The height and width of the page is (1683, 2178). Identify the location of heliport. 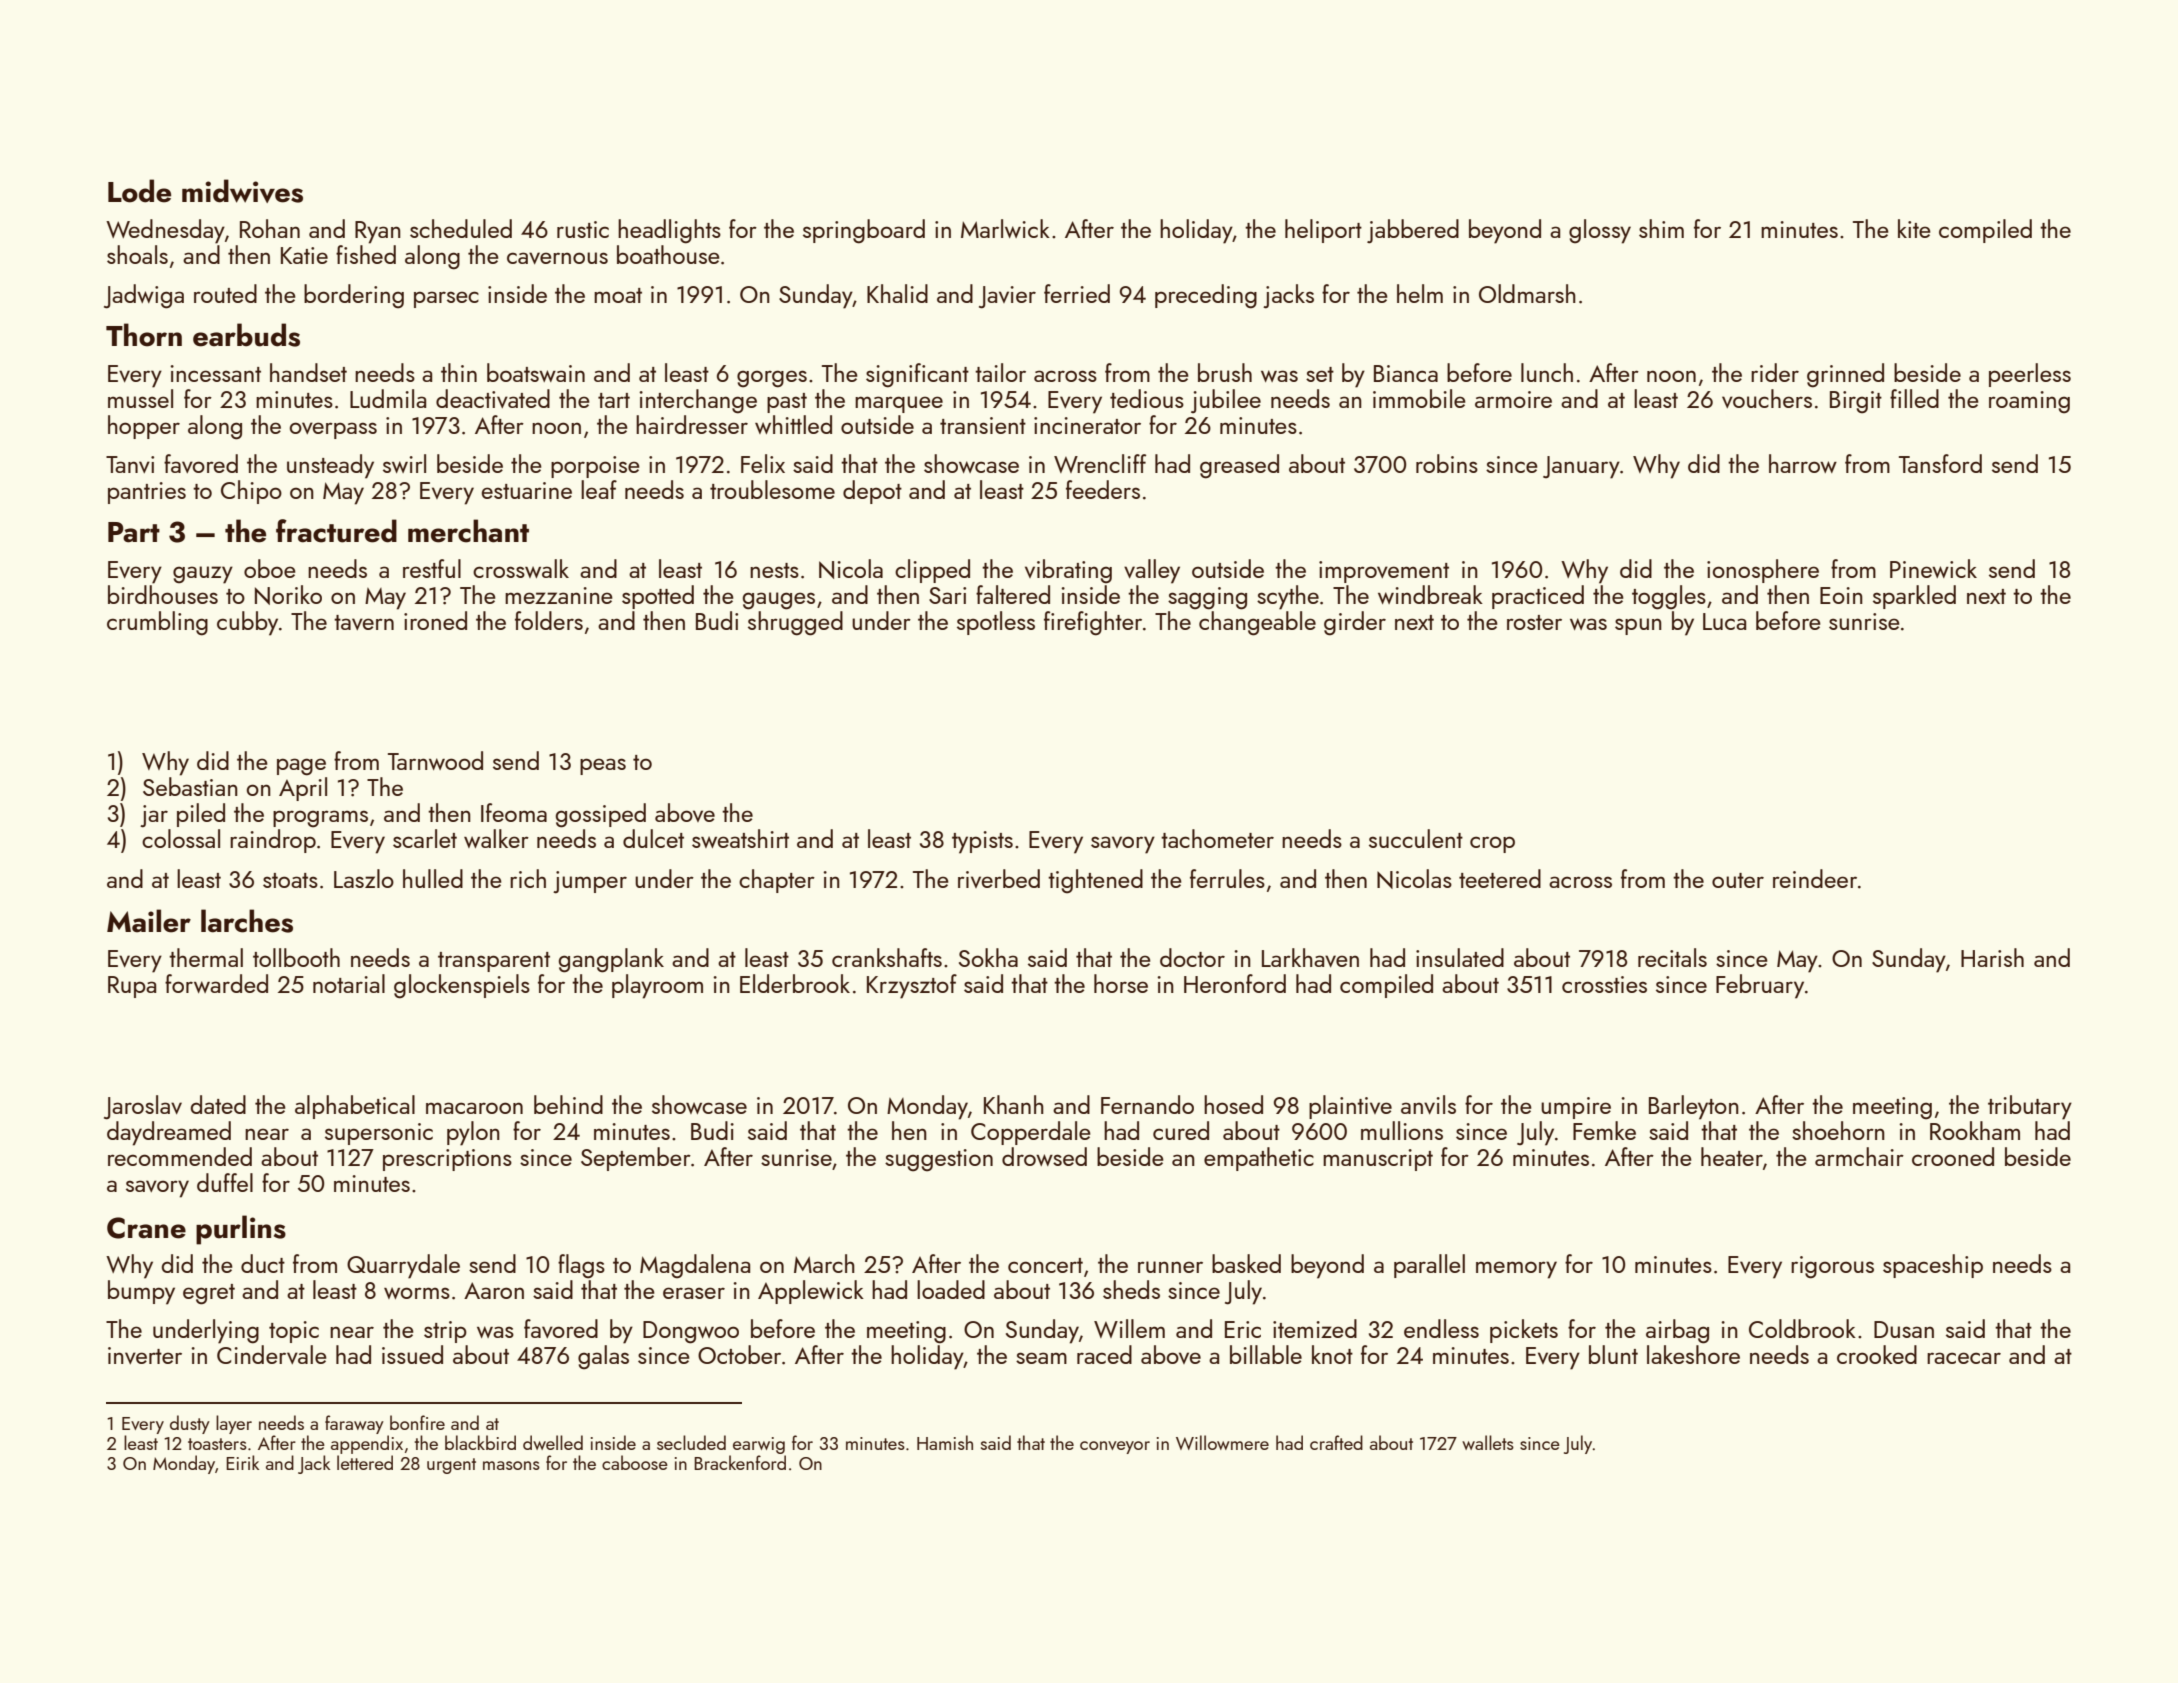
(1323, 231).
